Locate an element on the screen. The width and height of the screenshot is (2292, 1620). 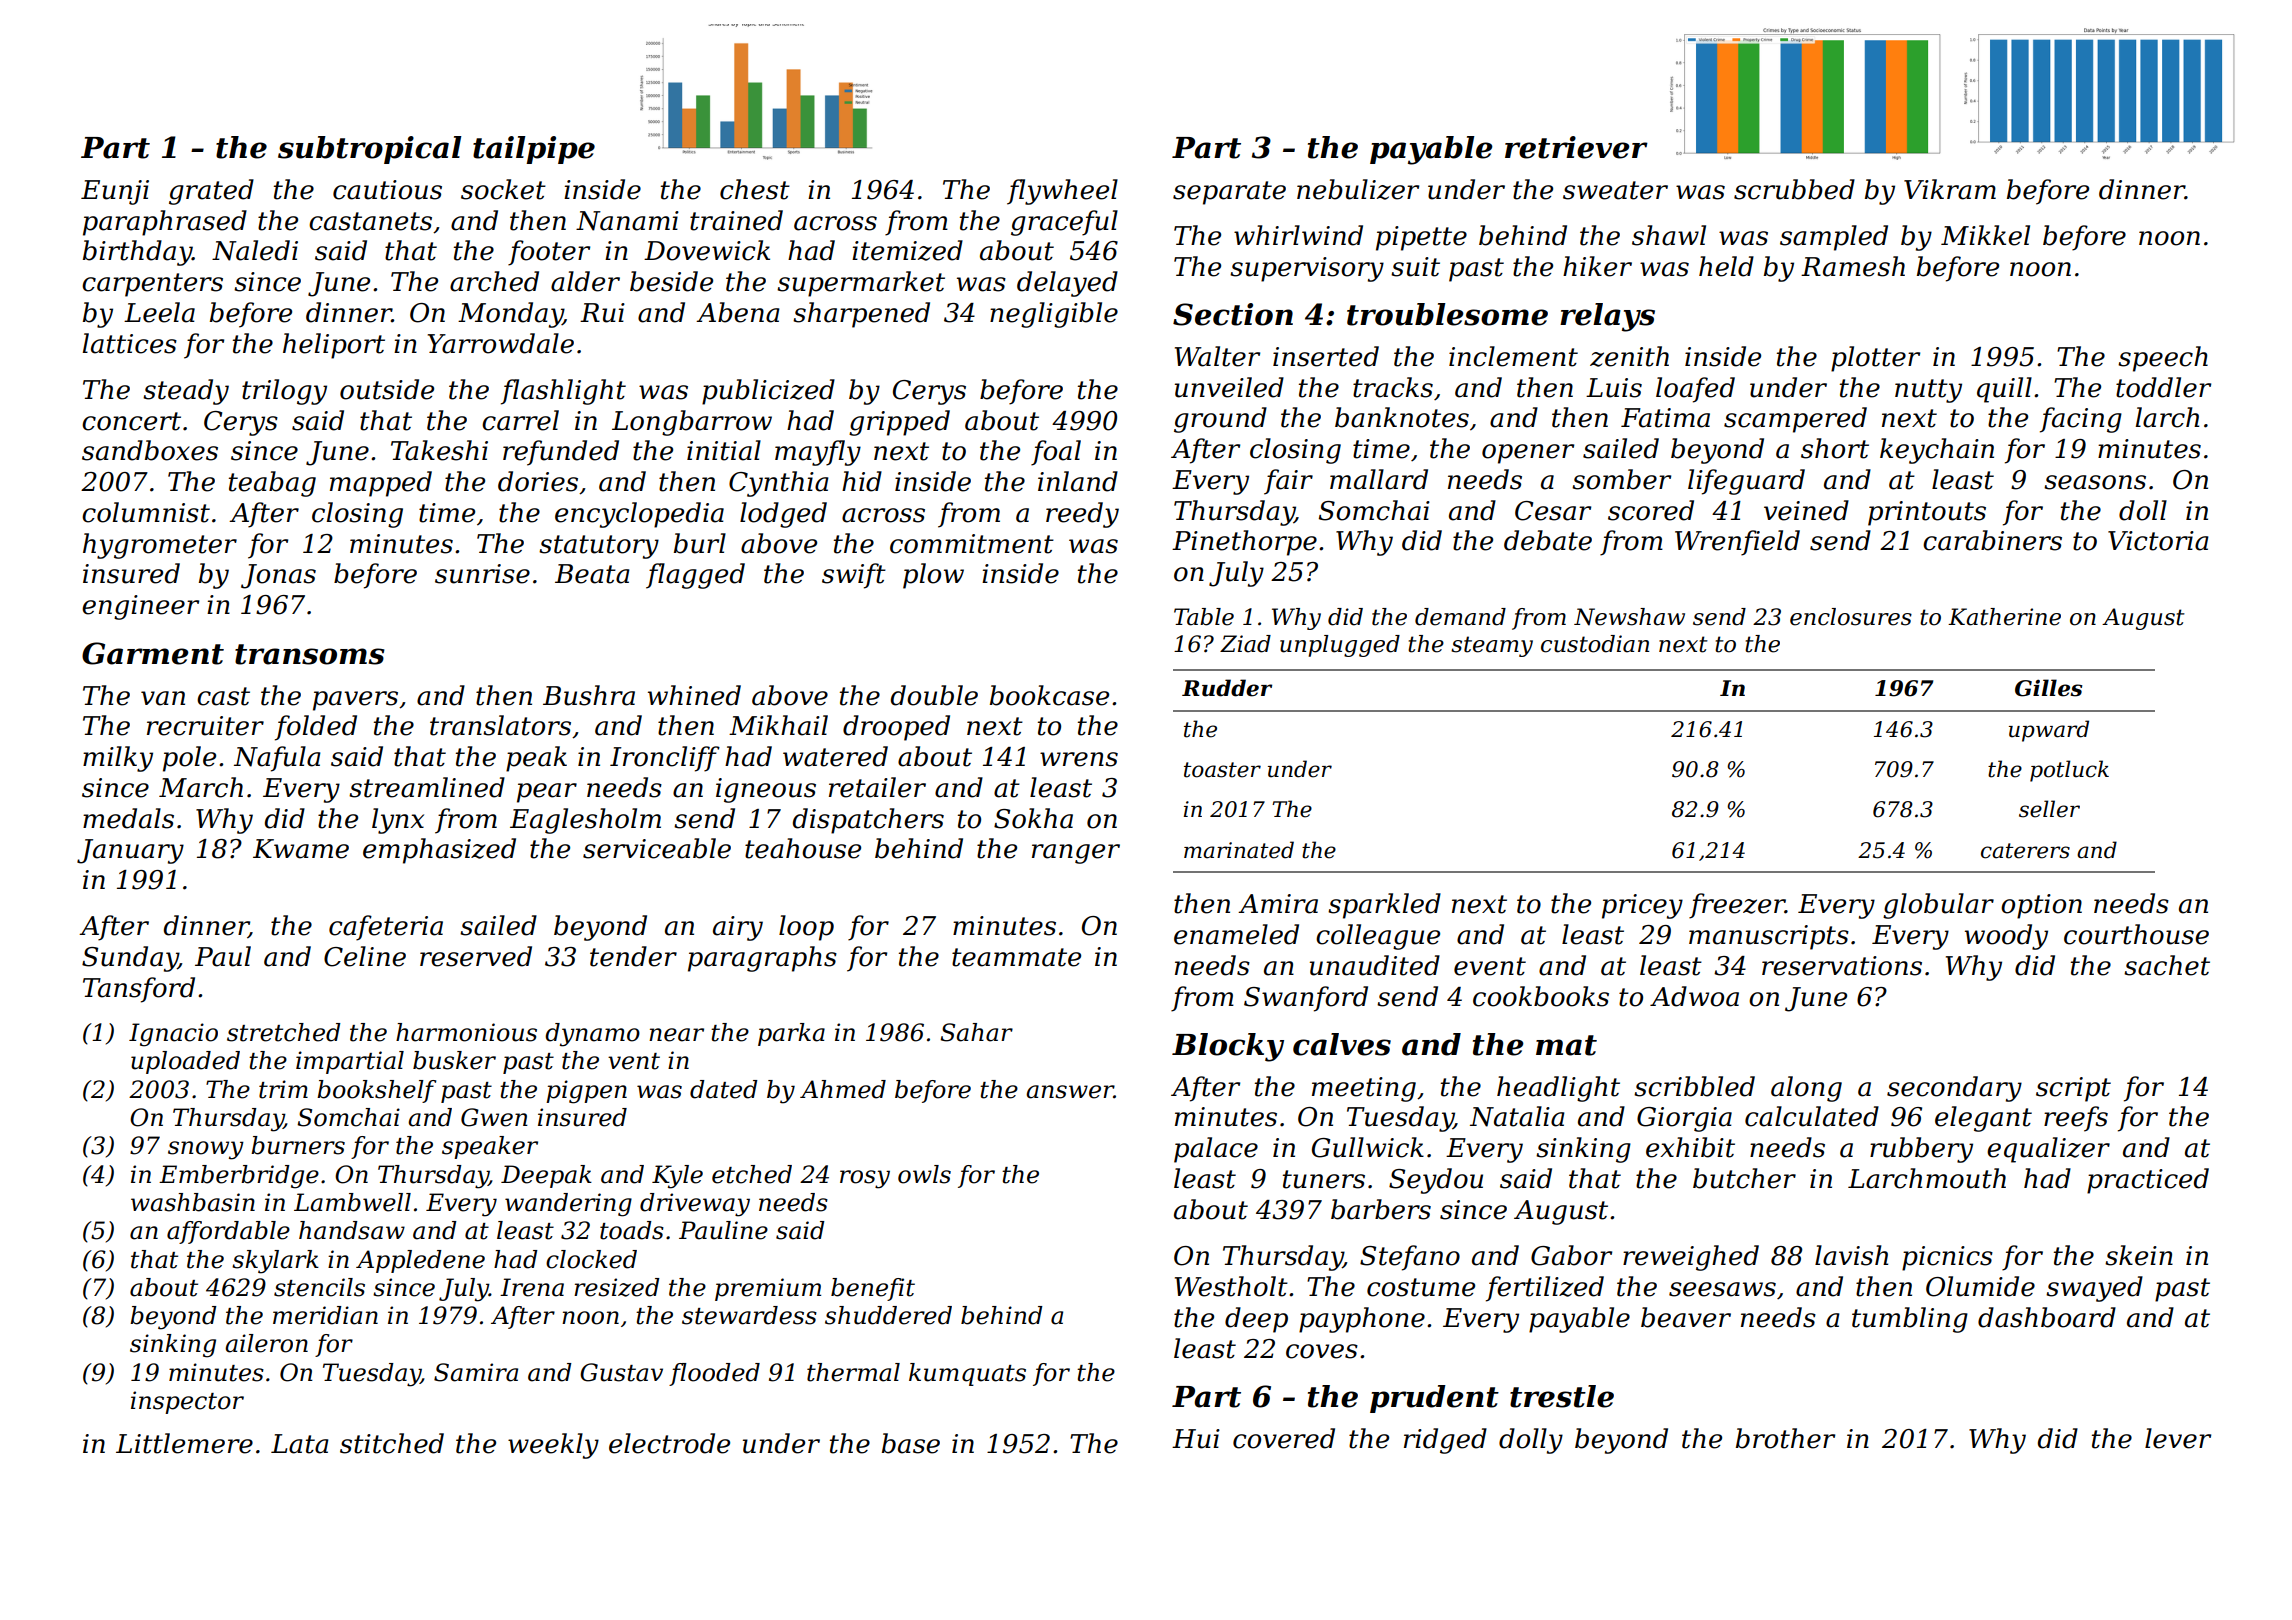
Gustav is located at coordinates (621, 1372).
